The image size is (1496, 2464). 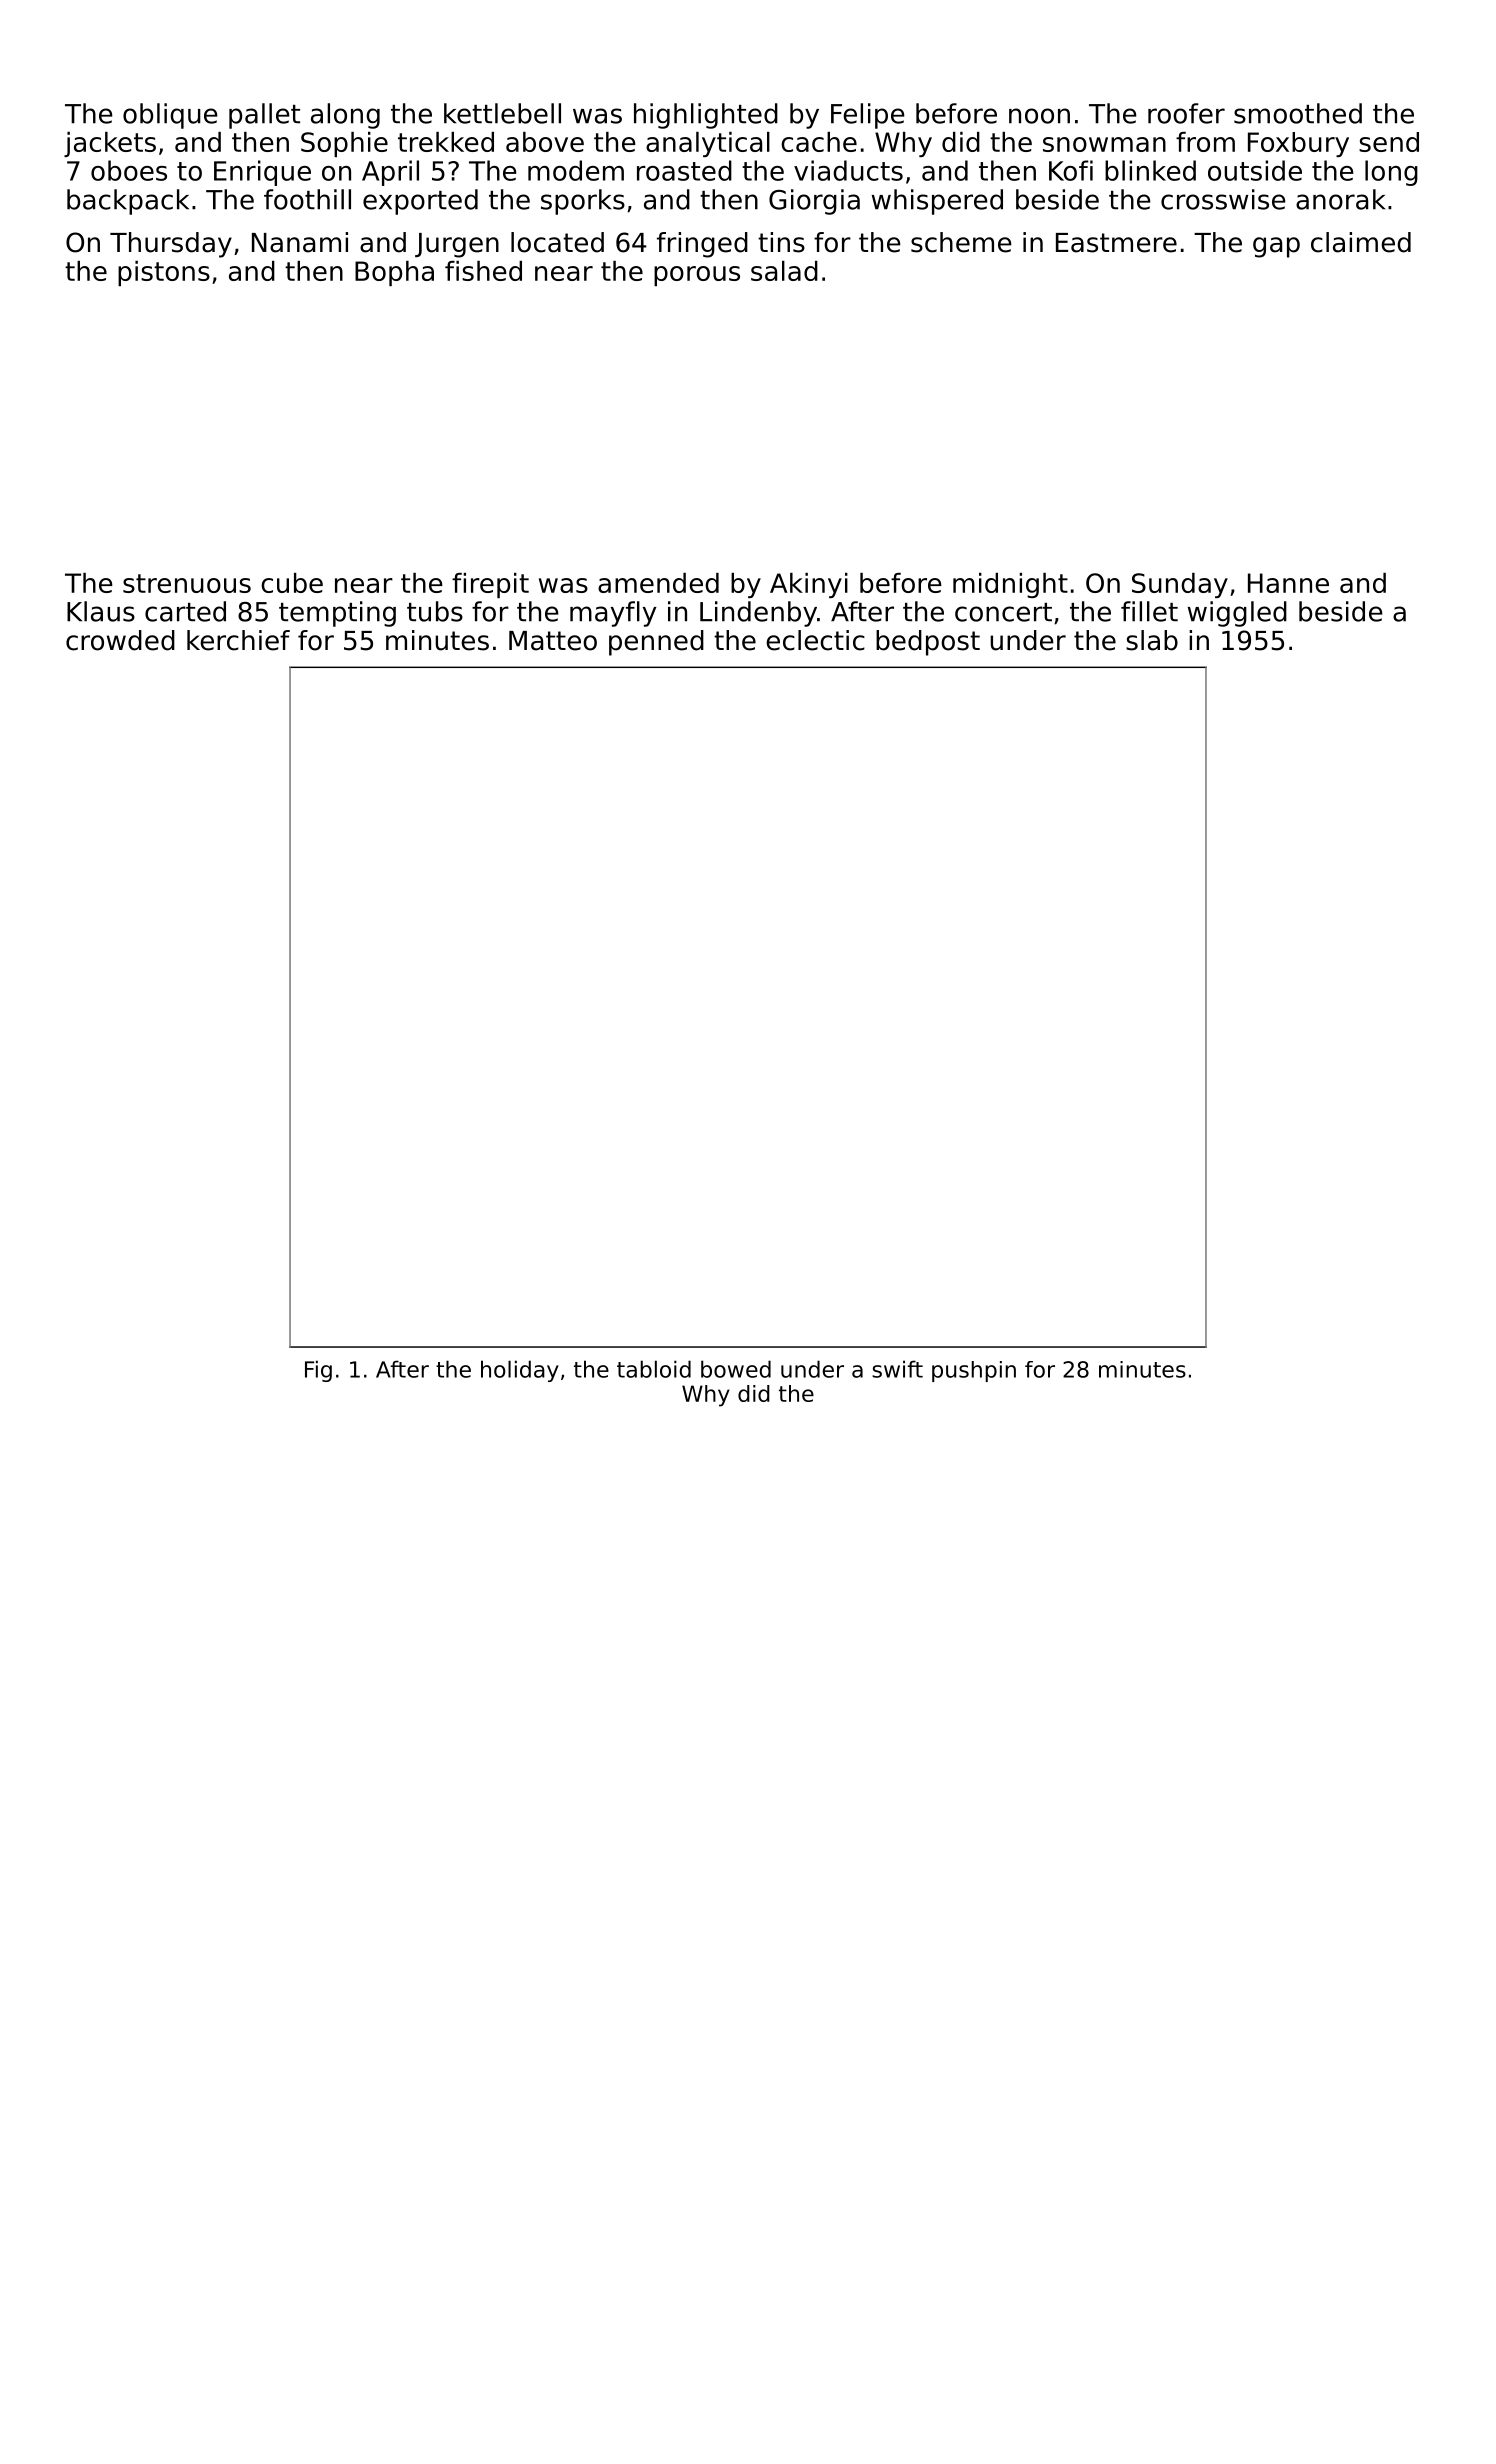 I want to click on Felipe, so click(x=868, y=116).
